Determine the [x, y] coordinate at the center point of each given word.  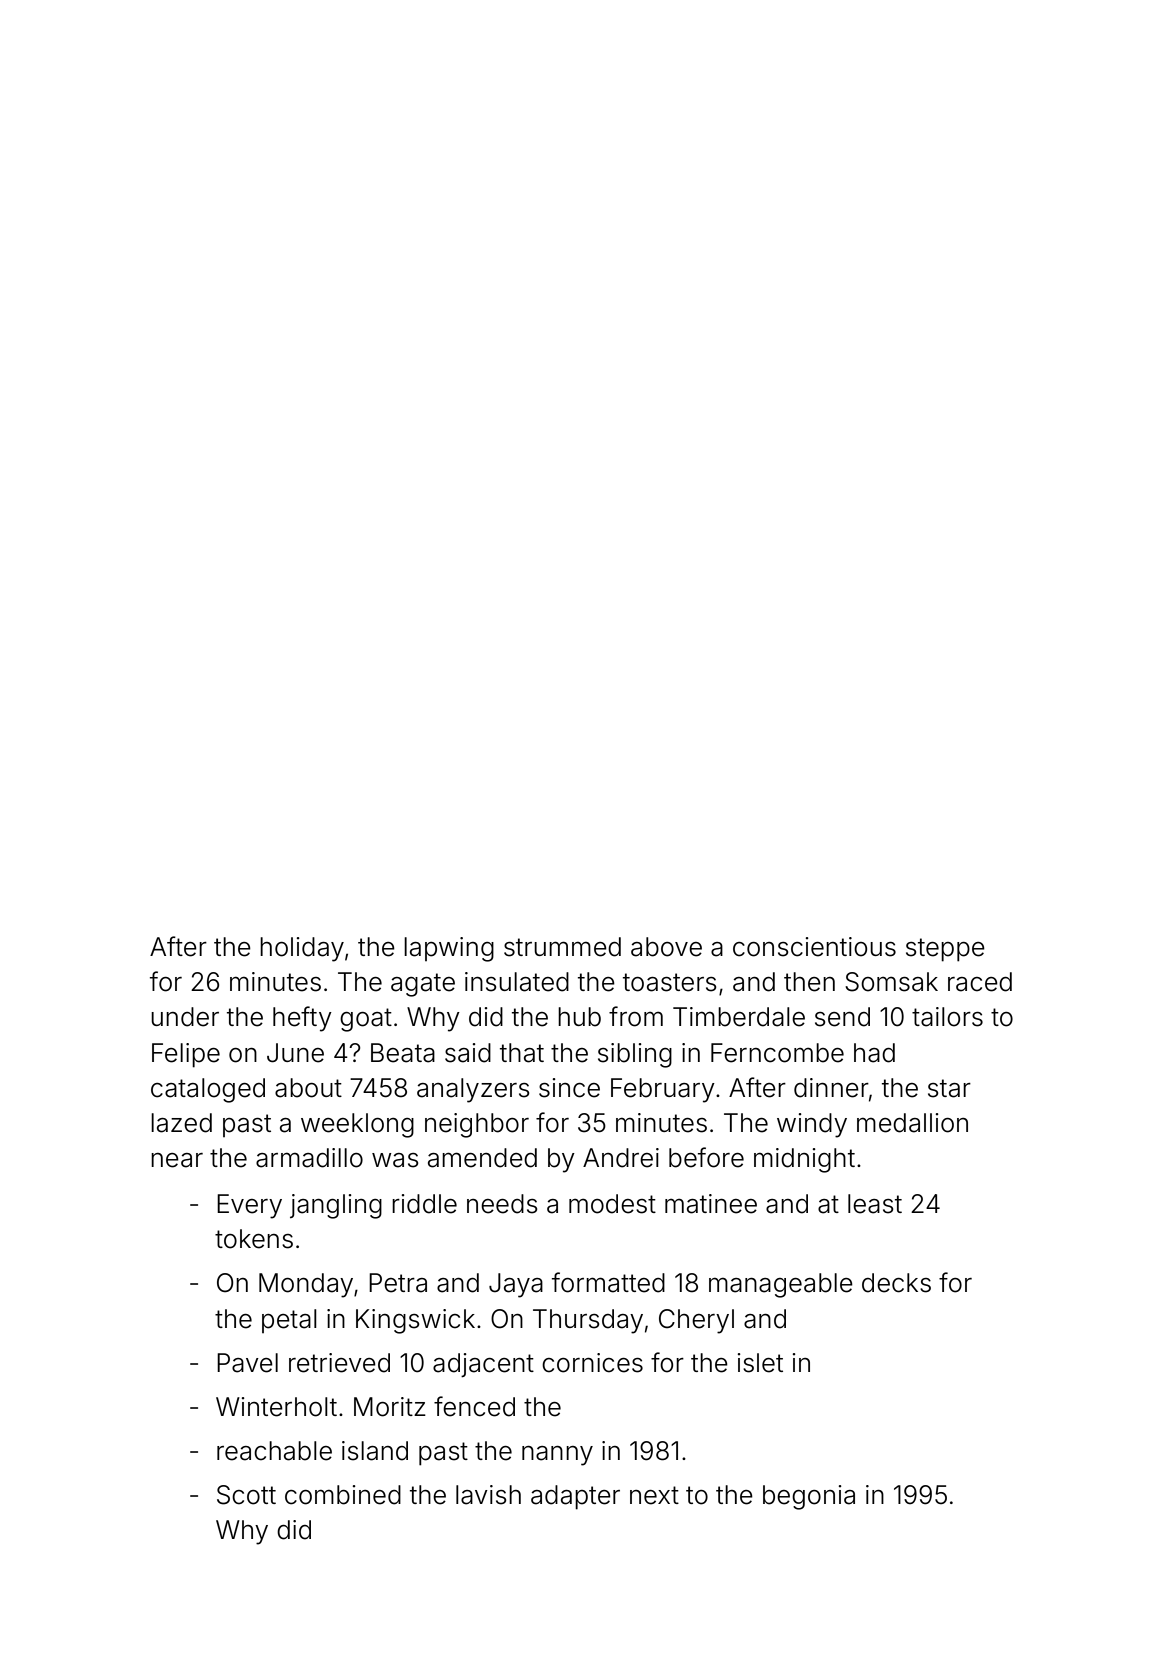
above [666, 947]
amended [482, 1158]
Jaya [516, 1285]
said [468, 1053]
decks [896, 1283]
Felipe [186, 1055]
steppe [945, 950]
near [177, 1160]
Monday [306, 1285]
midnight [804, 1160]
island [375, 1451]
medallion [912, 1123]
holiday [302, 949]
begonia [809, 1497]
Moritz [390, 1407]
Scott [246, 1495]
